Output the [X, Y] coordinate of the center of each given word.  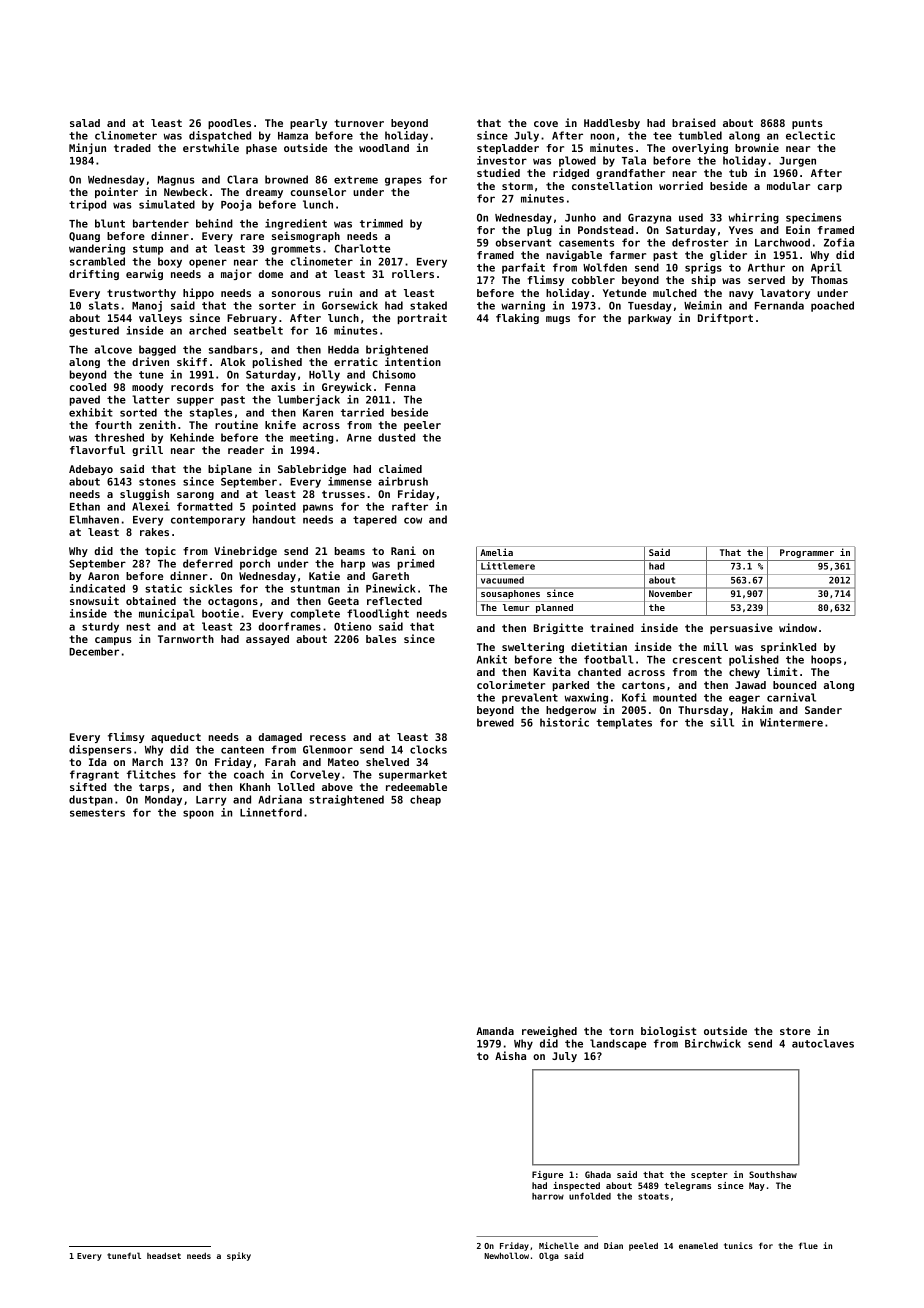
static [163, 588]
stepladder [508, 149]
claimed [400, 468]
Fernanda [779, 305]
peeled [643, 1246]
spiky [239, 1256]
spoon [198, 814]
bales [381, 639]
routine [236, 424]
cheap [425, 800]
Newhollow [506, 1255]
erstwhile [211, 147]
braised [694, 122]
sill [722, 722]
